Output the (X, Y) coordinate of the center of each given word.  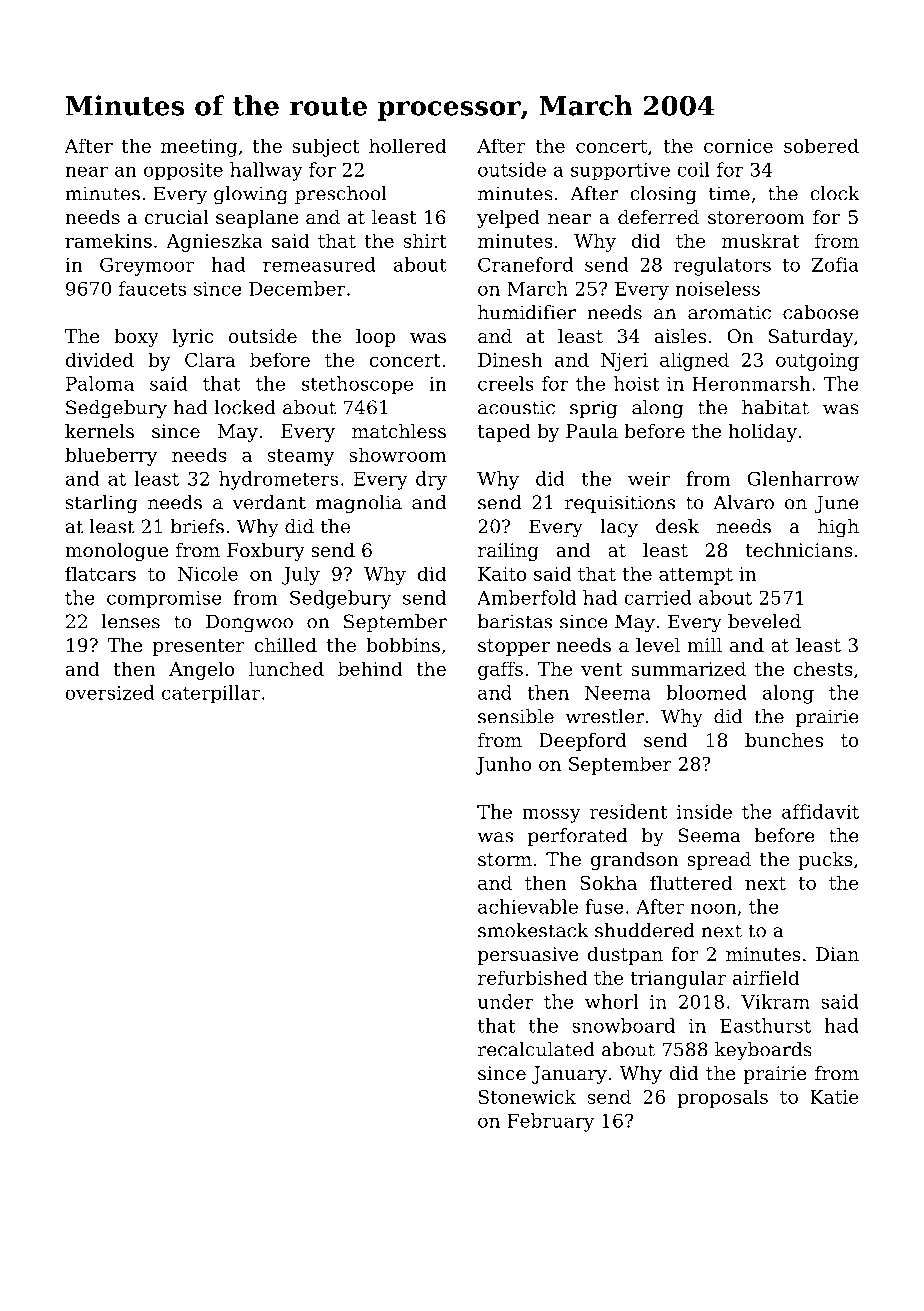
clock (835, 193)
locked (245, 407)
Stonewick (527, 1096)
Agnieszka (214, 242)
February (550, 1122)
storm (505, 859)
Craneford (525, 264)
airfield (766, 977)
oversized (109, 692)
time (729, 193)
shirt (425, 240)
